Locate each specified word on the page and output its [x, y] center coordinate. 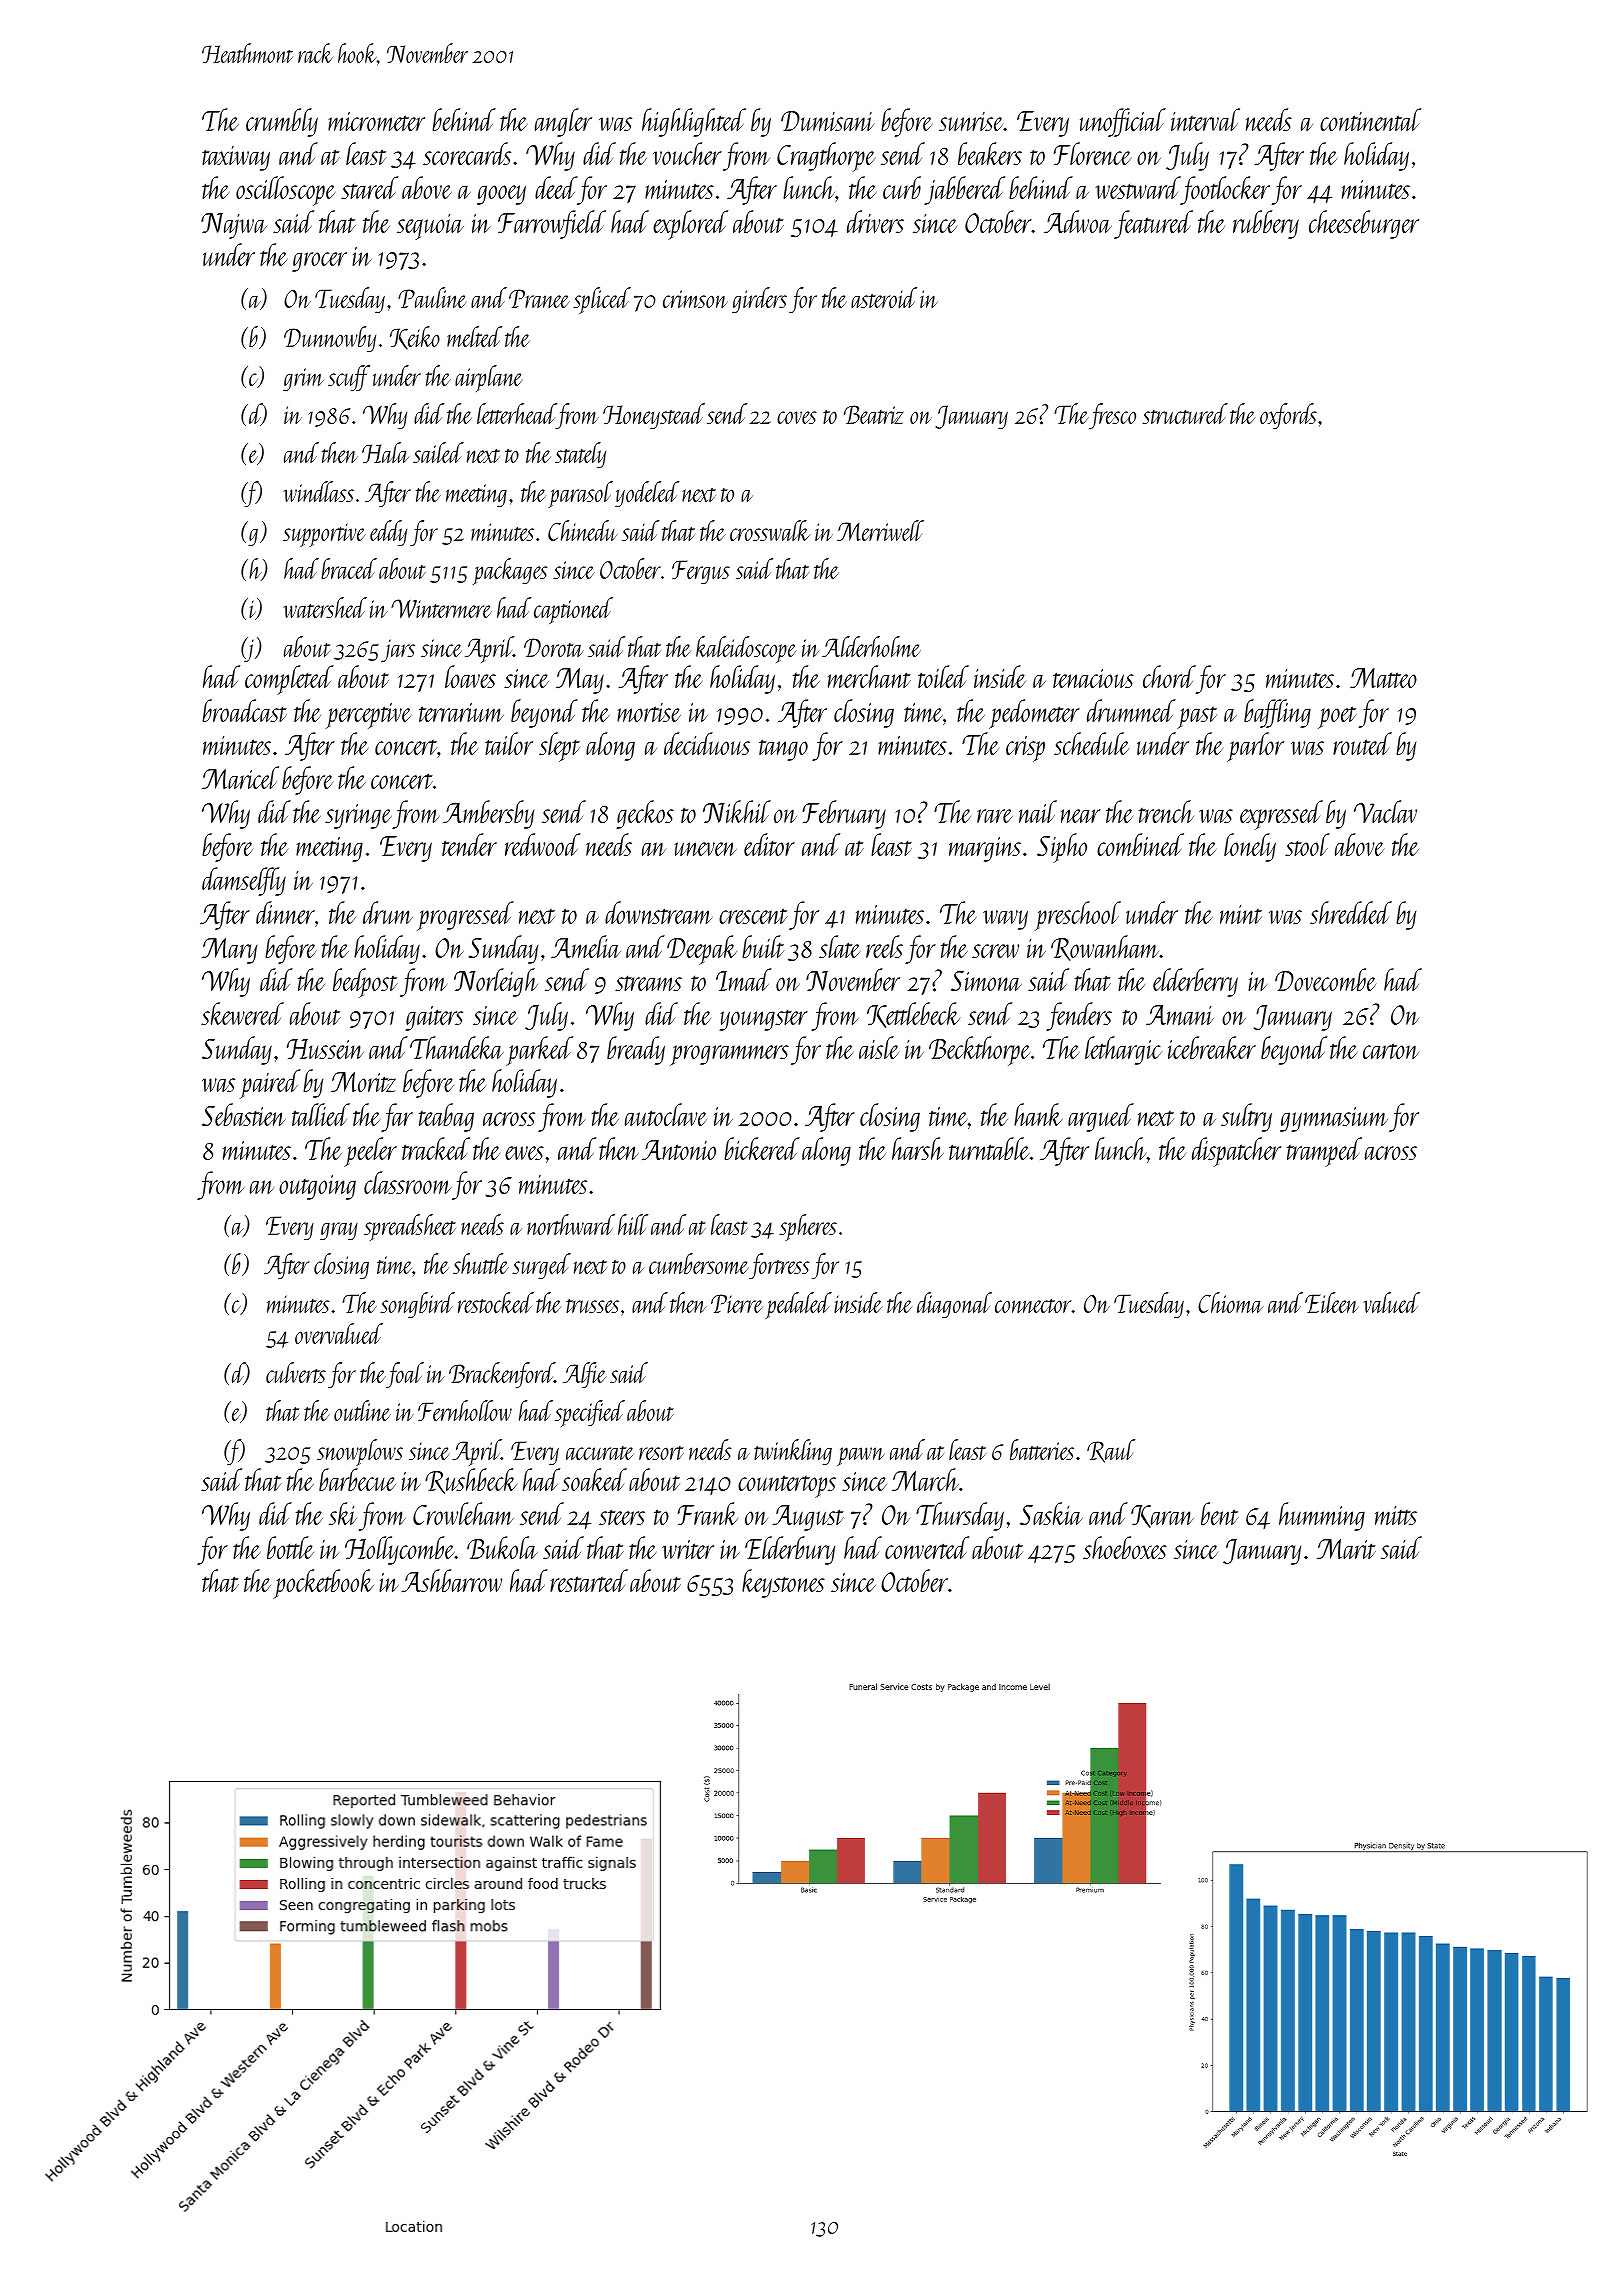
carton [1391, 1051]
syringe [358, 816]
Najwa [234, 226]
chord [1169, 676]
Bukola [502, 1547]
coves [797, 417]
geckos [645, 814]
